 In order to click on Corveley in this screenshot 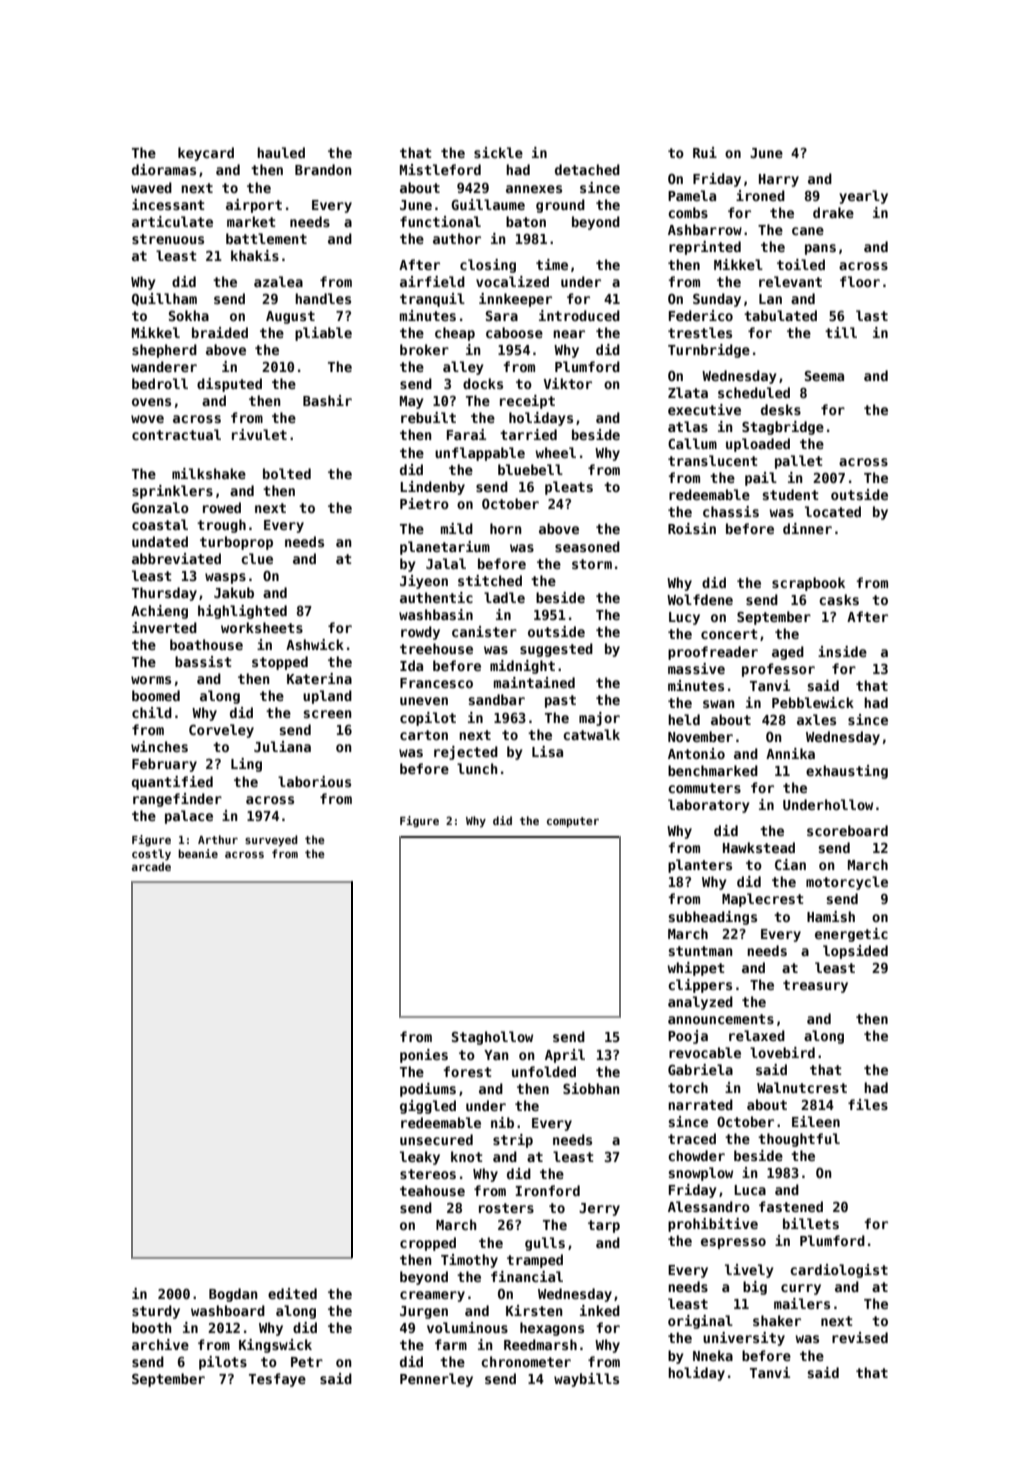, I will do `click(221, 731)`.
